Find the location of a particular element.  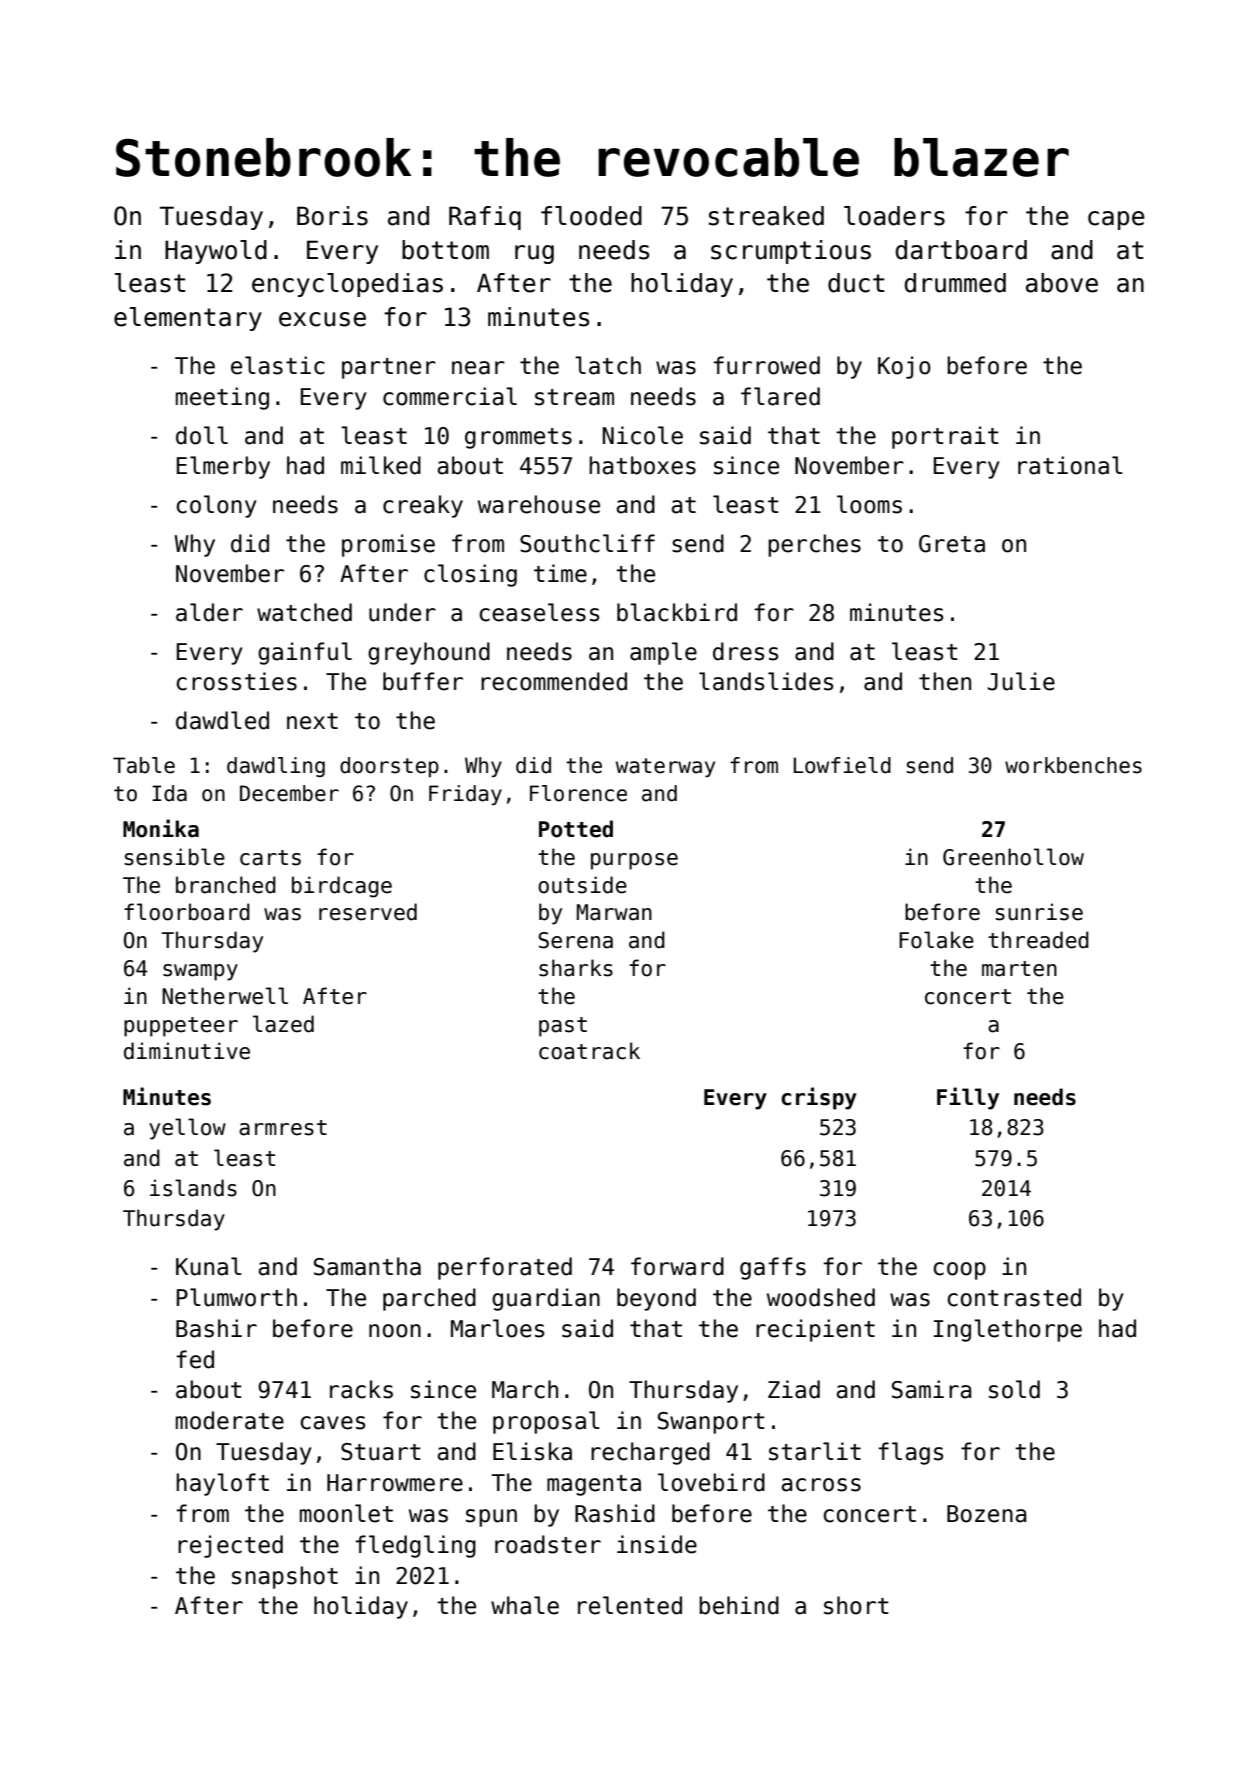

rug is located at coordinates (534, 254).
